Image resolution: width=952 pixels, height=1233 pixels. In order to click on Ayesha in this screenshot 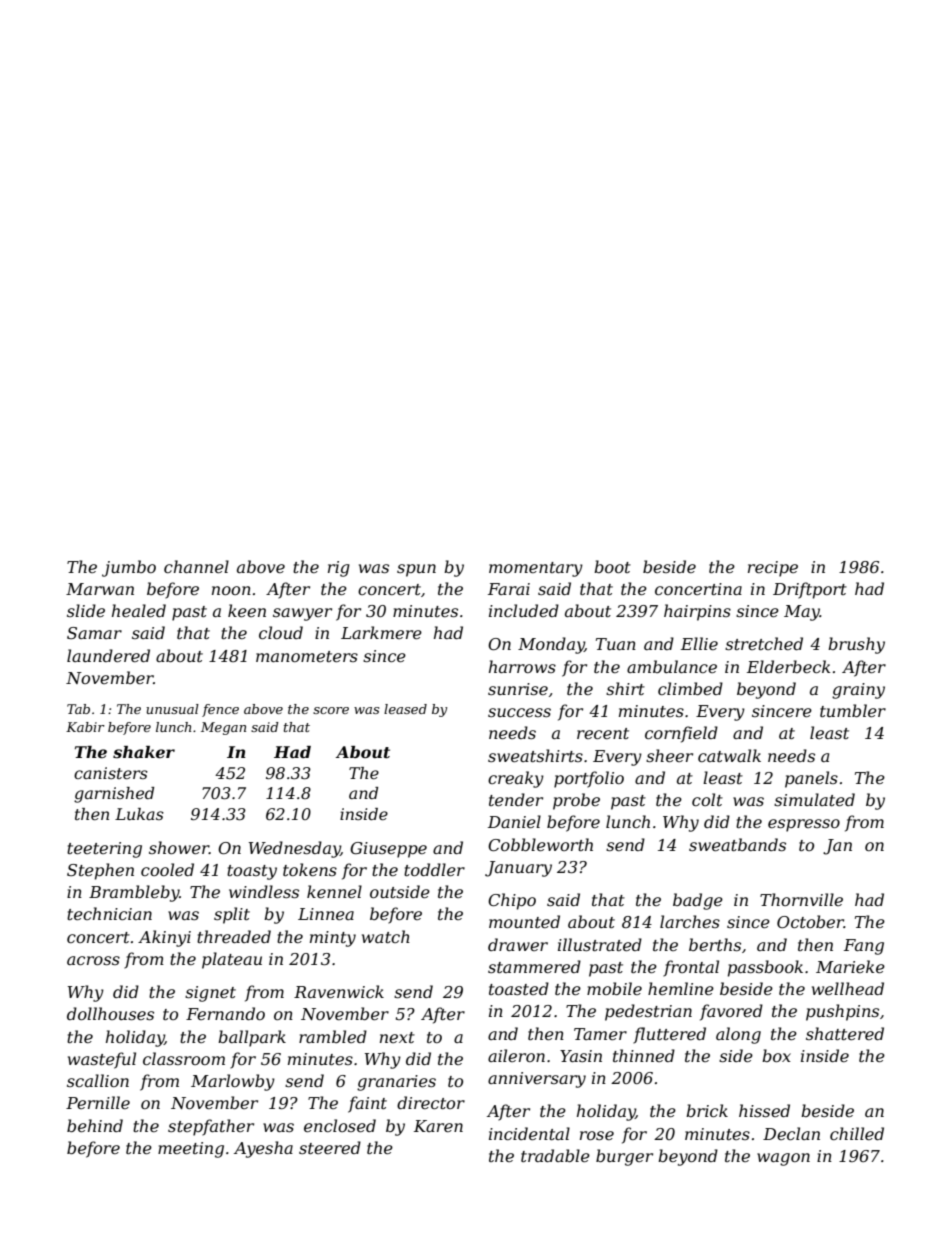, I will do `click(263, 1149)`.
